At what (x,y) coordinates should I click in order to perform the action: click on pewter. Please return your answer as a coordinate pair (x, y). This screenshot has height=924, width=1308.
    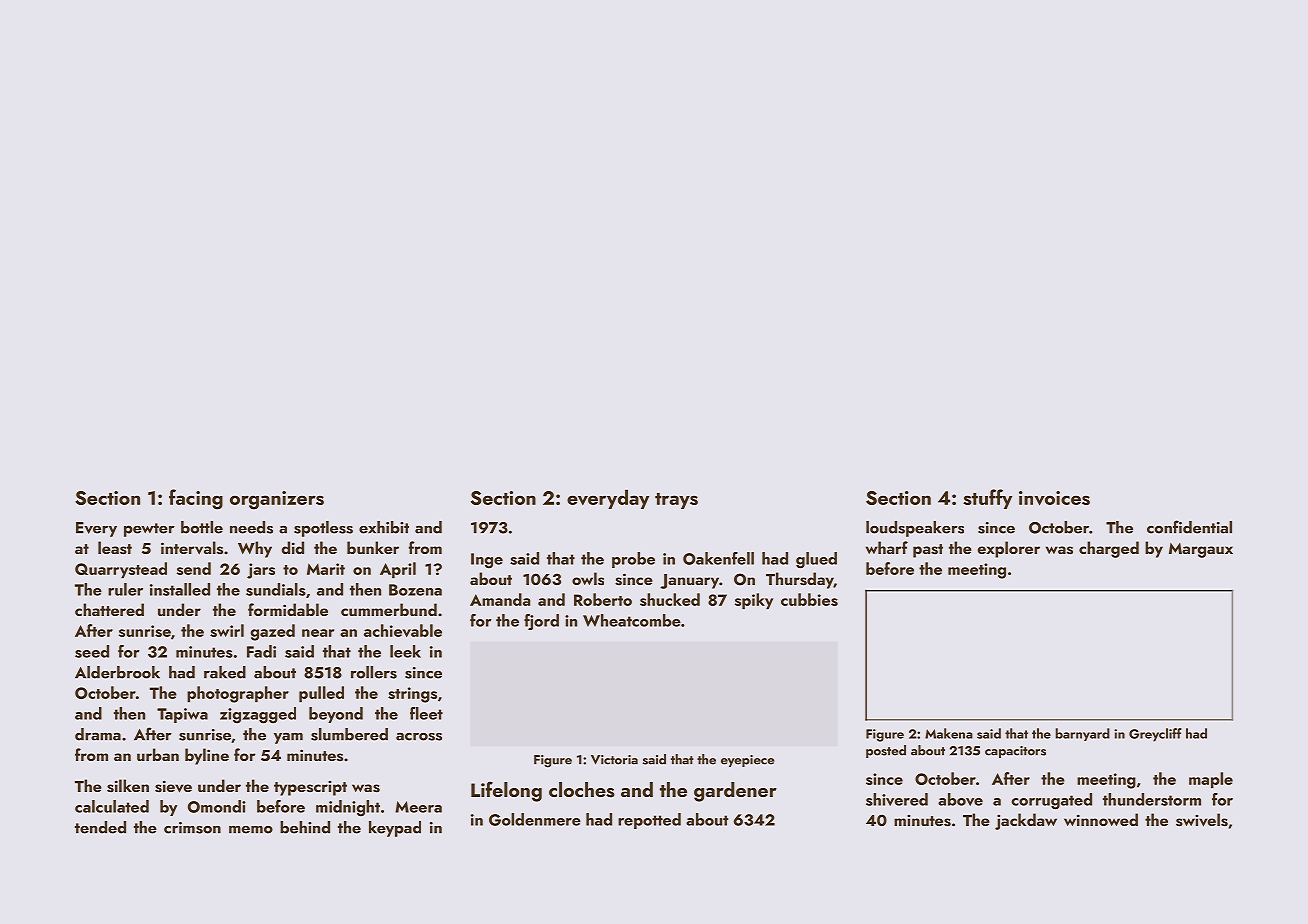
    Looking at the image, I should click on (149, 530).
